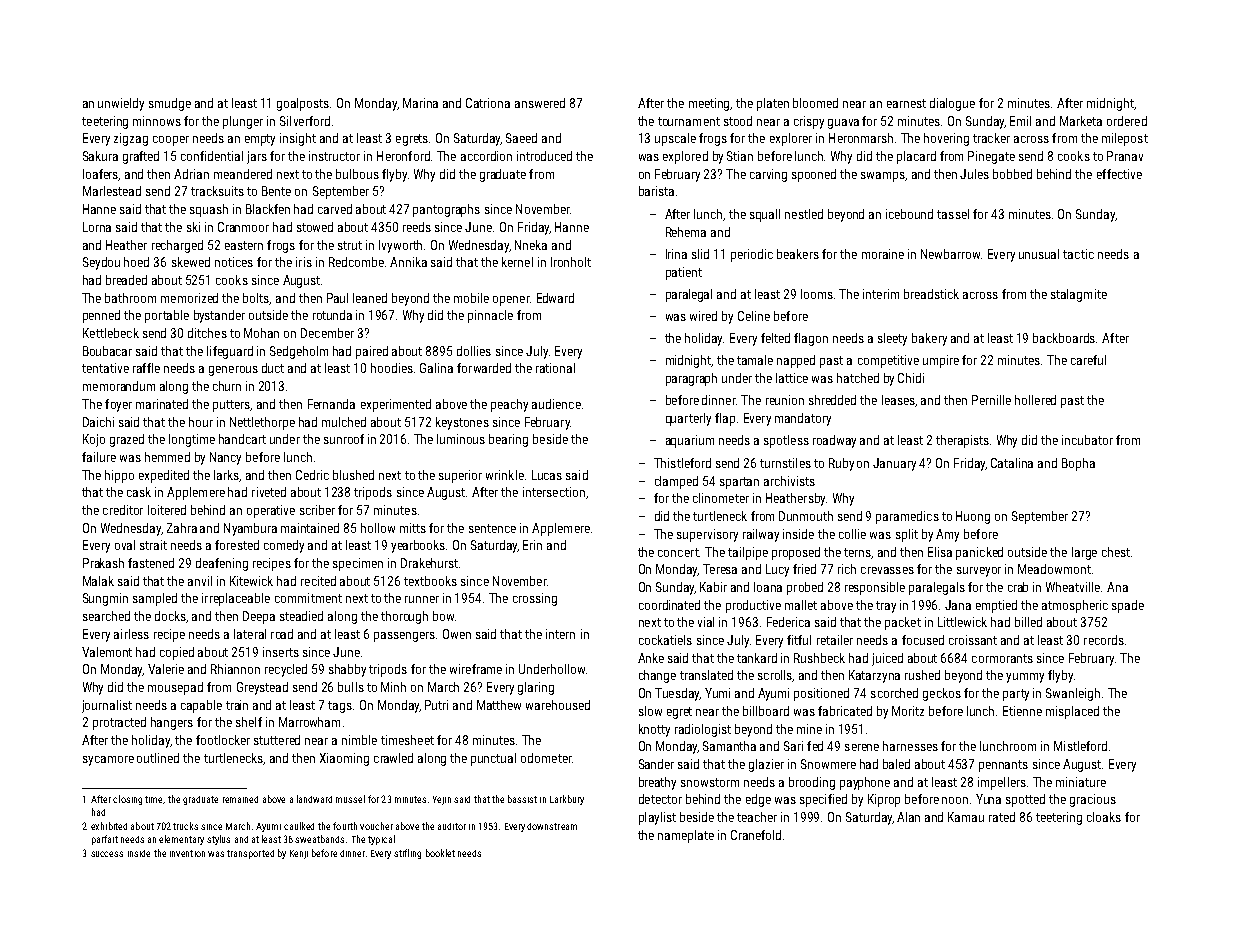 The width and height of the image is (1233, 952). Describe the element at coordinates (1127, 121) in the image. I see `ordered` at that location.
